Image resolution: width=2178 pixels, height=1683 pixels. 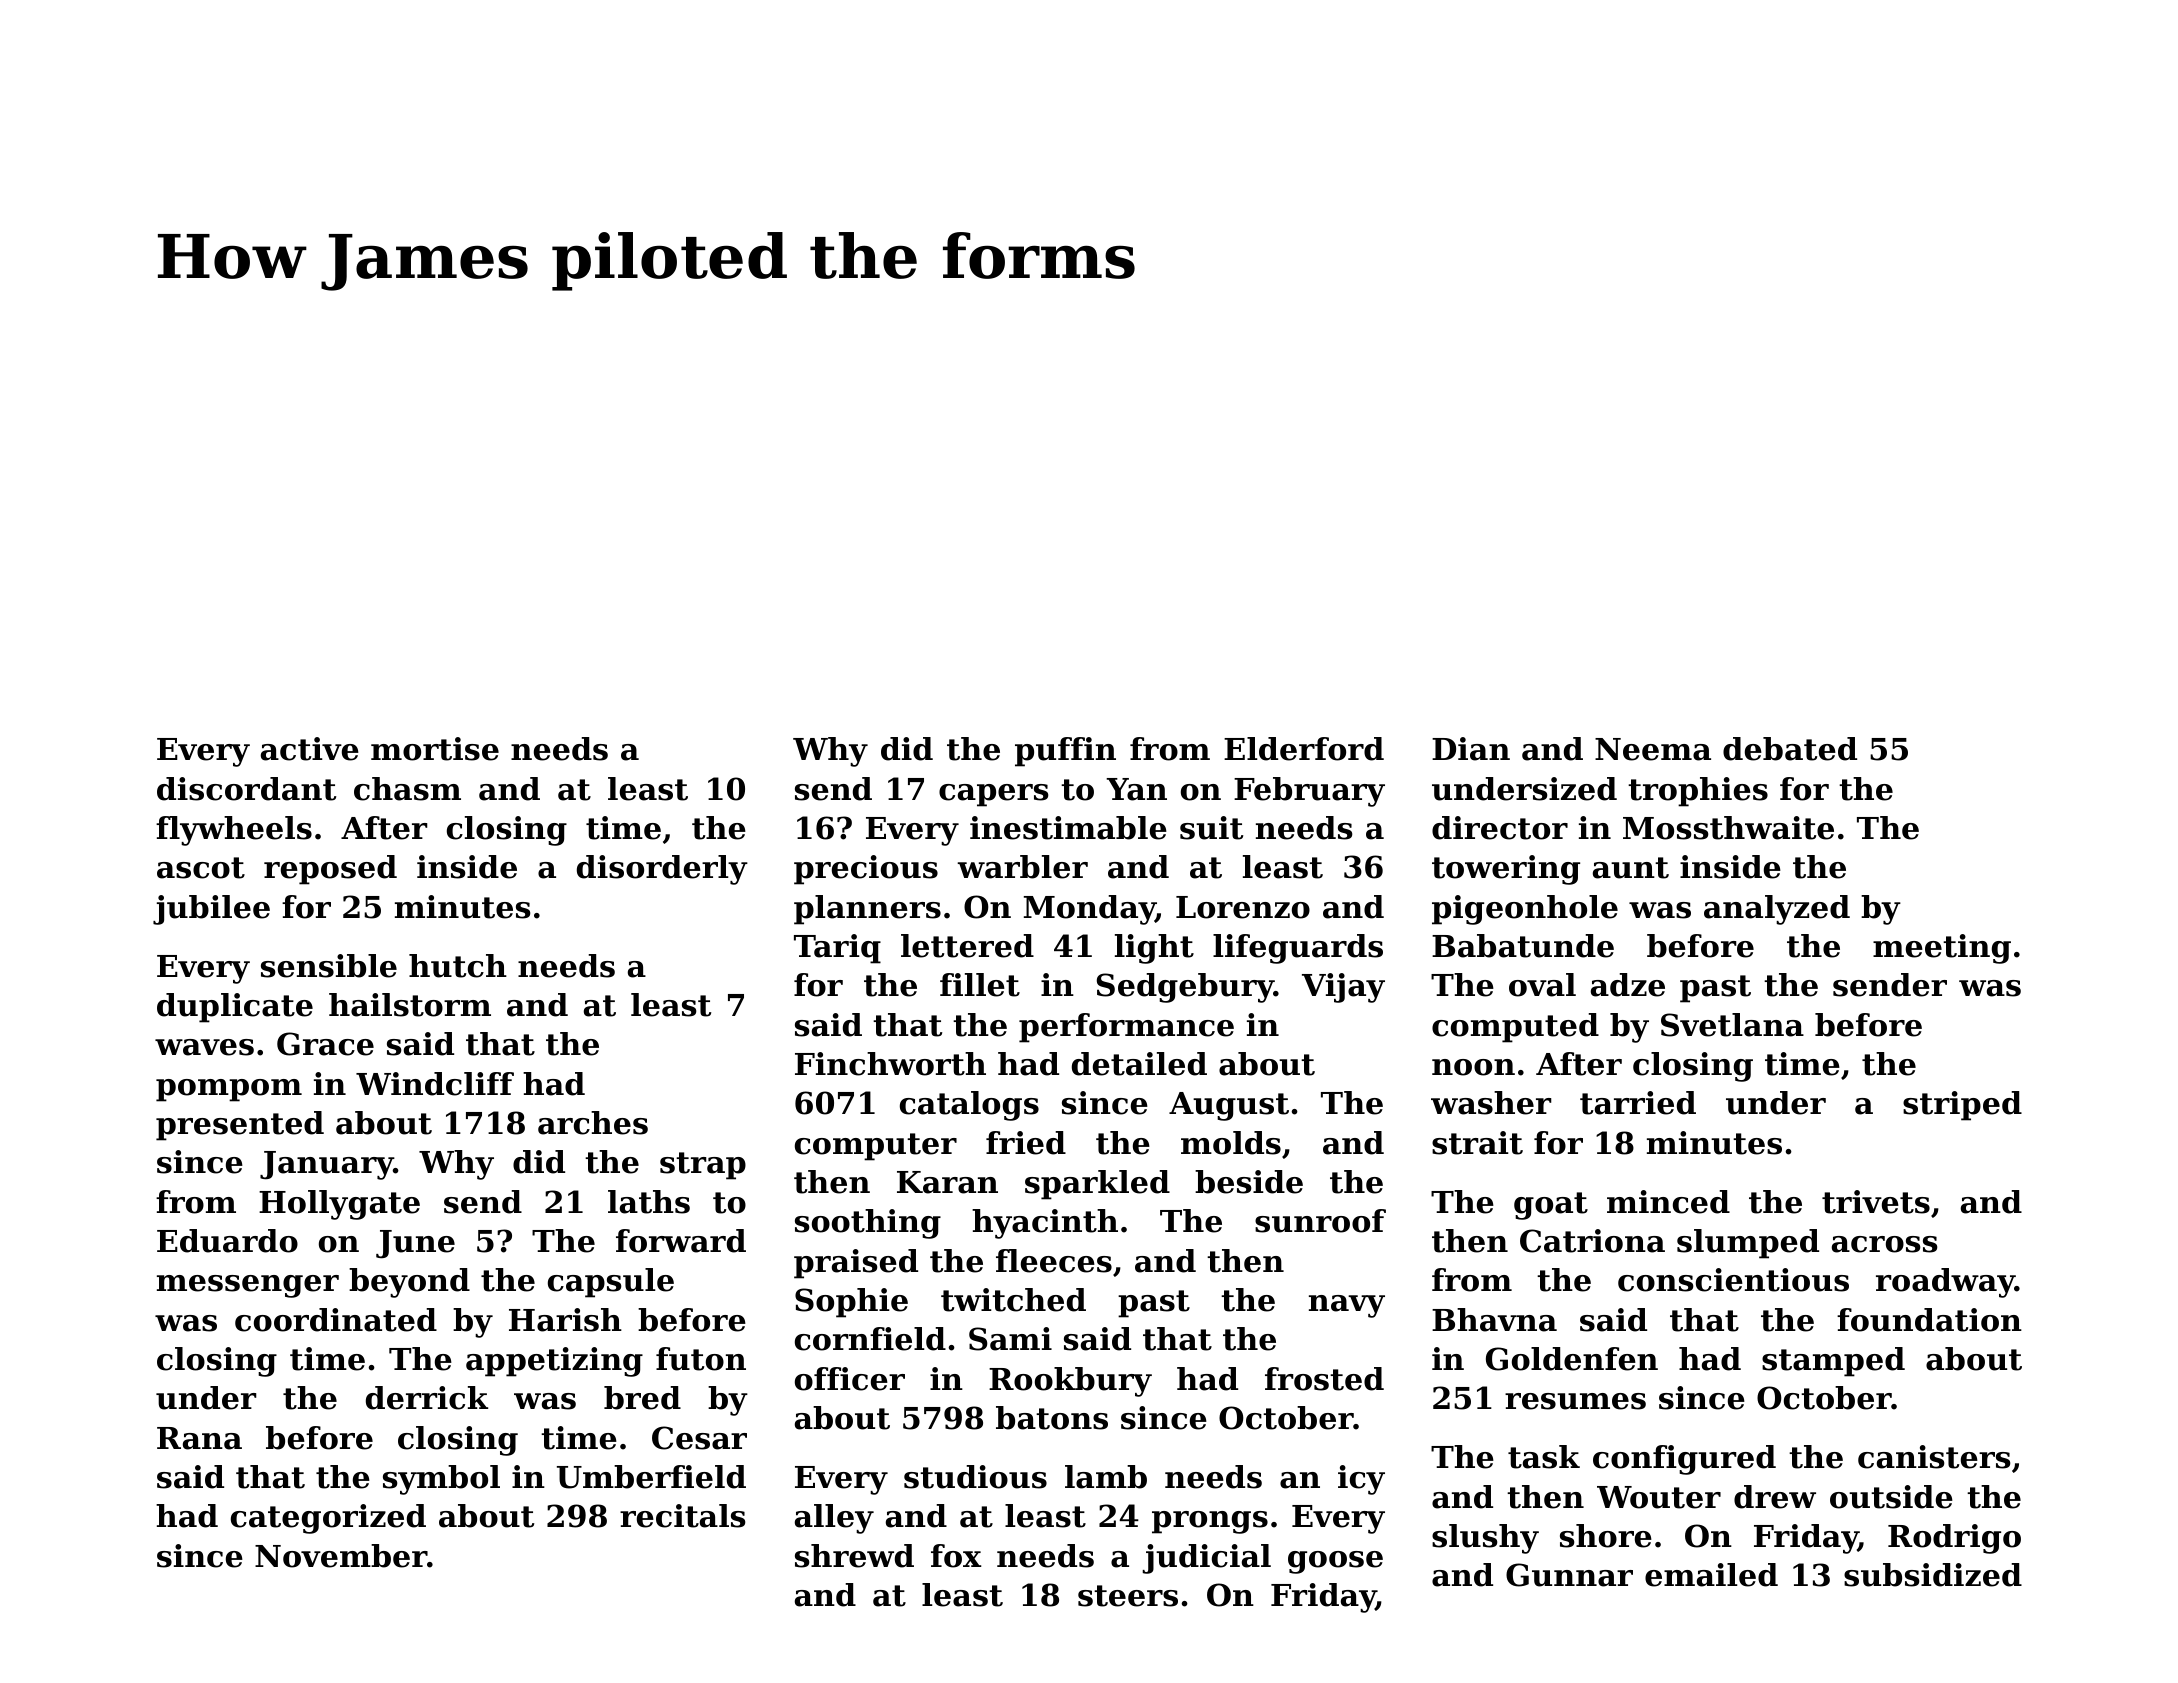 What do you see at coordinates (1711, 1575) in the image?
I see `emailed` at bounding box center [1711, 1575].
